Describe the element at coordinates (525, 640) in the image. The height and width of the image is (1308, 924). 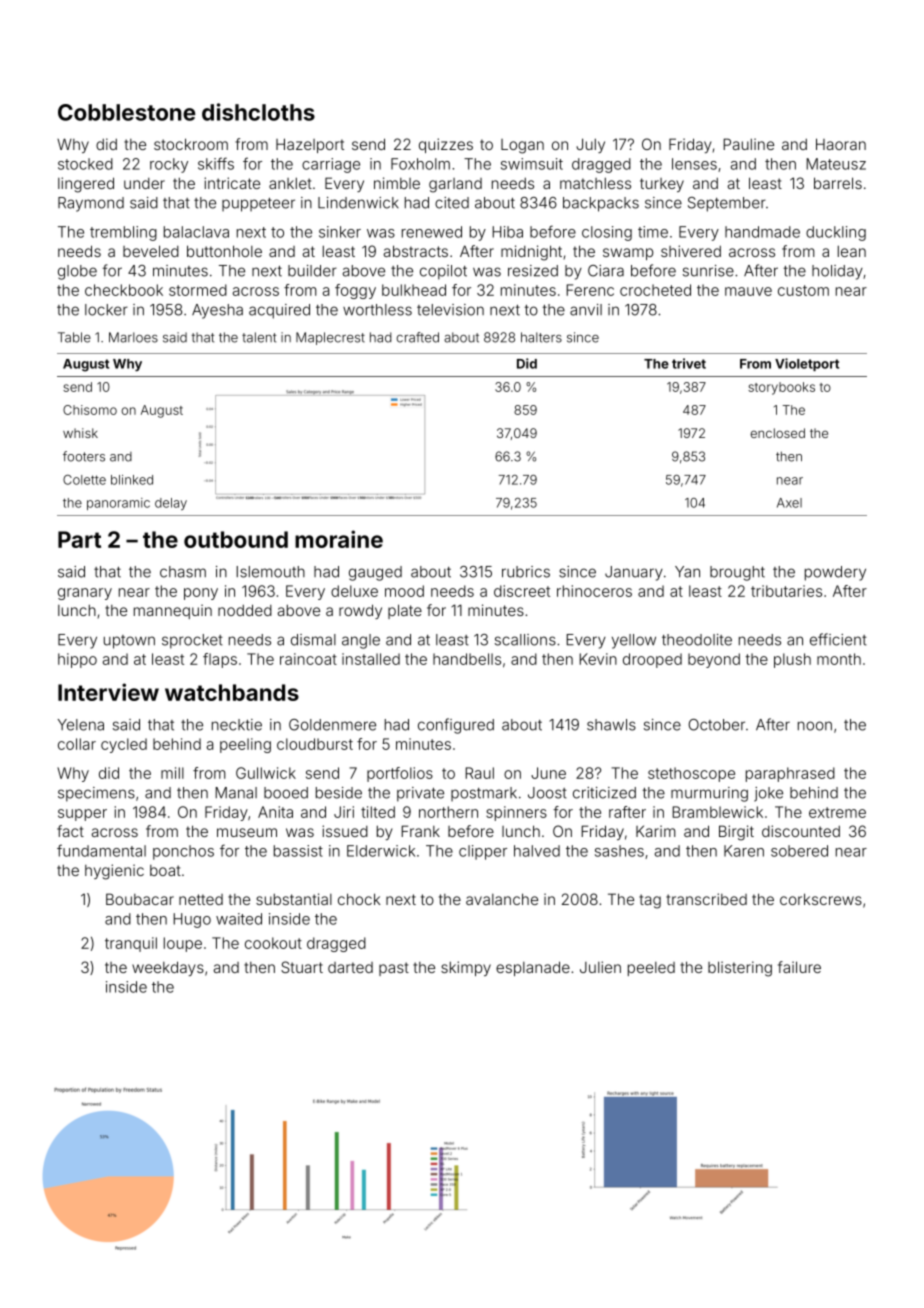
I see `scallions` at that location.
